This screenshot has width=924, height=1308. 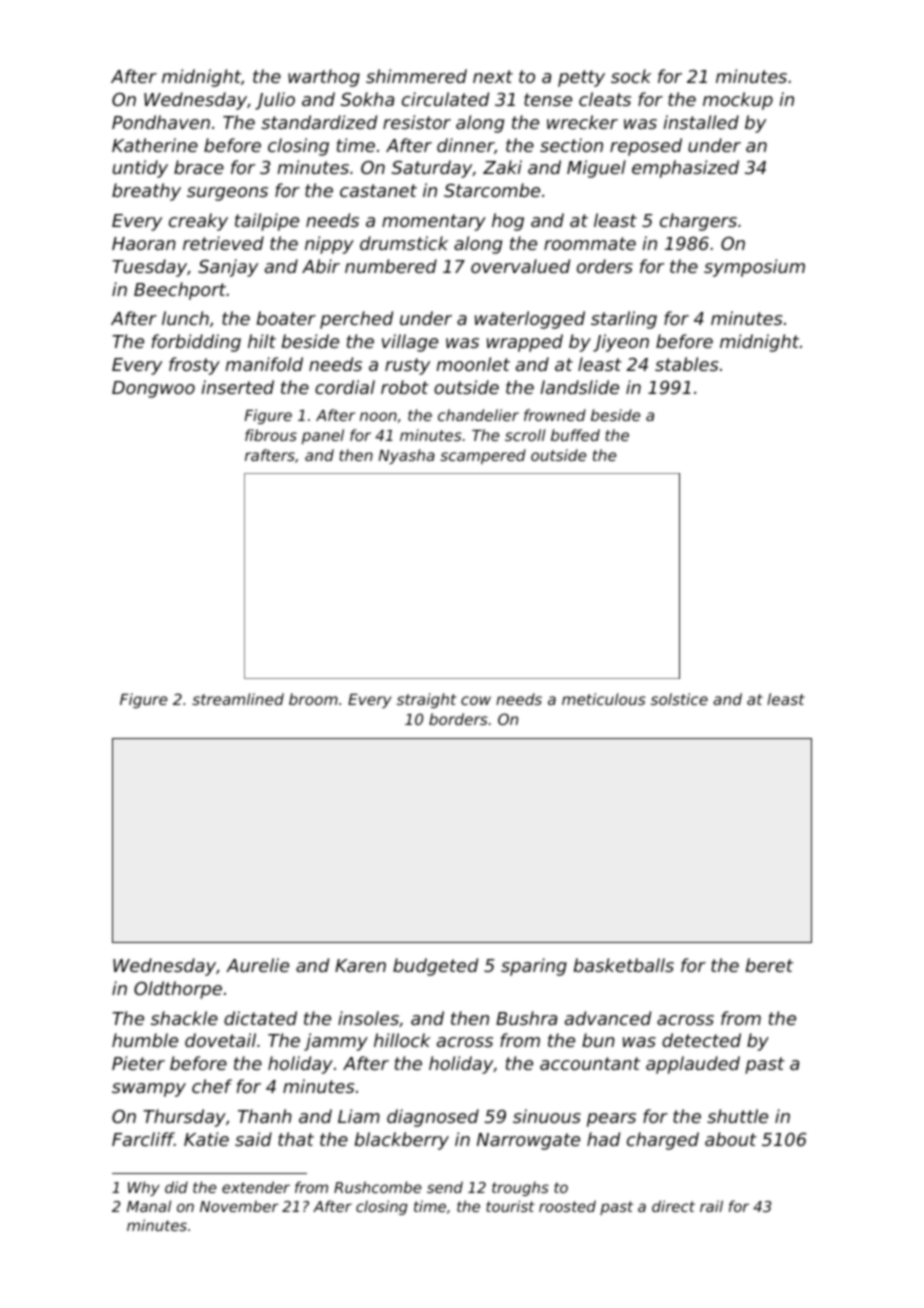 What do you see at coordinates (238, 699) in the screenshot?
I see `streamlined` at bounding box center [238, 699].
